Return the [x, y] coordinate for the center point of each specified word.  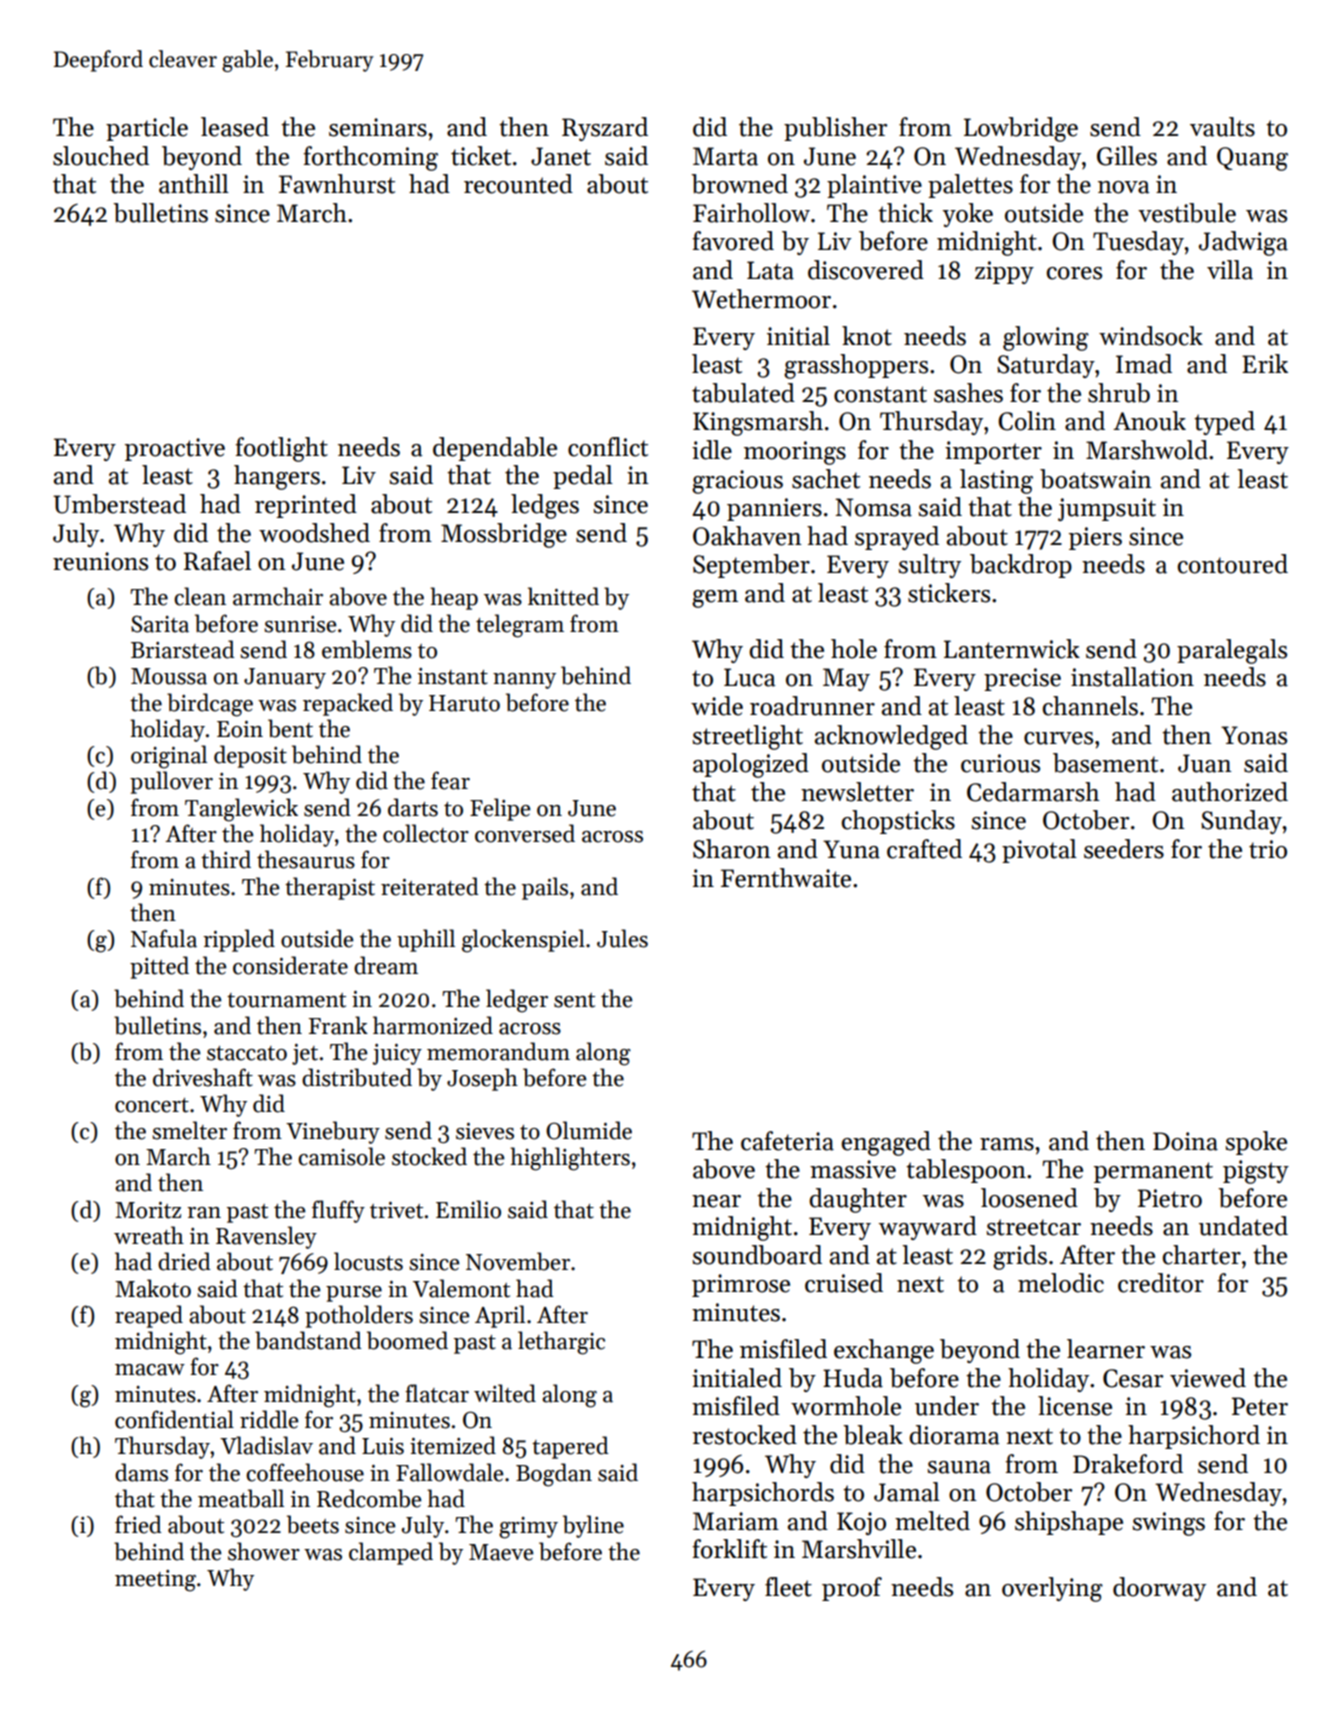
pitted [159, 967]
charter [1202, 1255]
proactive [175, 449]
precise [1022, 679]
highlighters [570, 1159]
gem [715, 599]
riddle [269, 1419]
